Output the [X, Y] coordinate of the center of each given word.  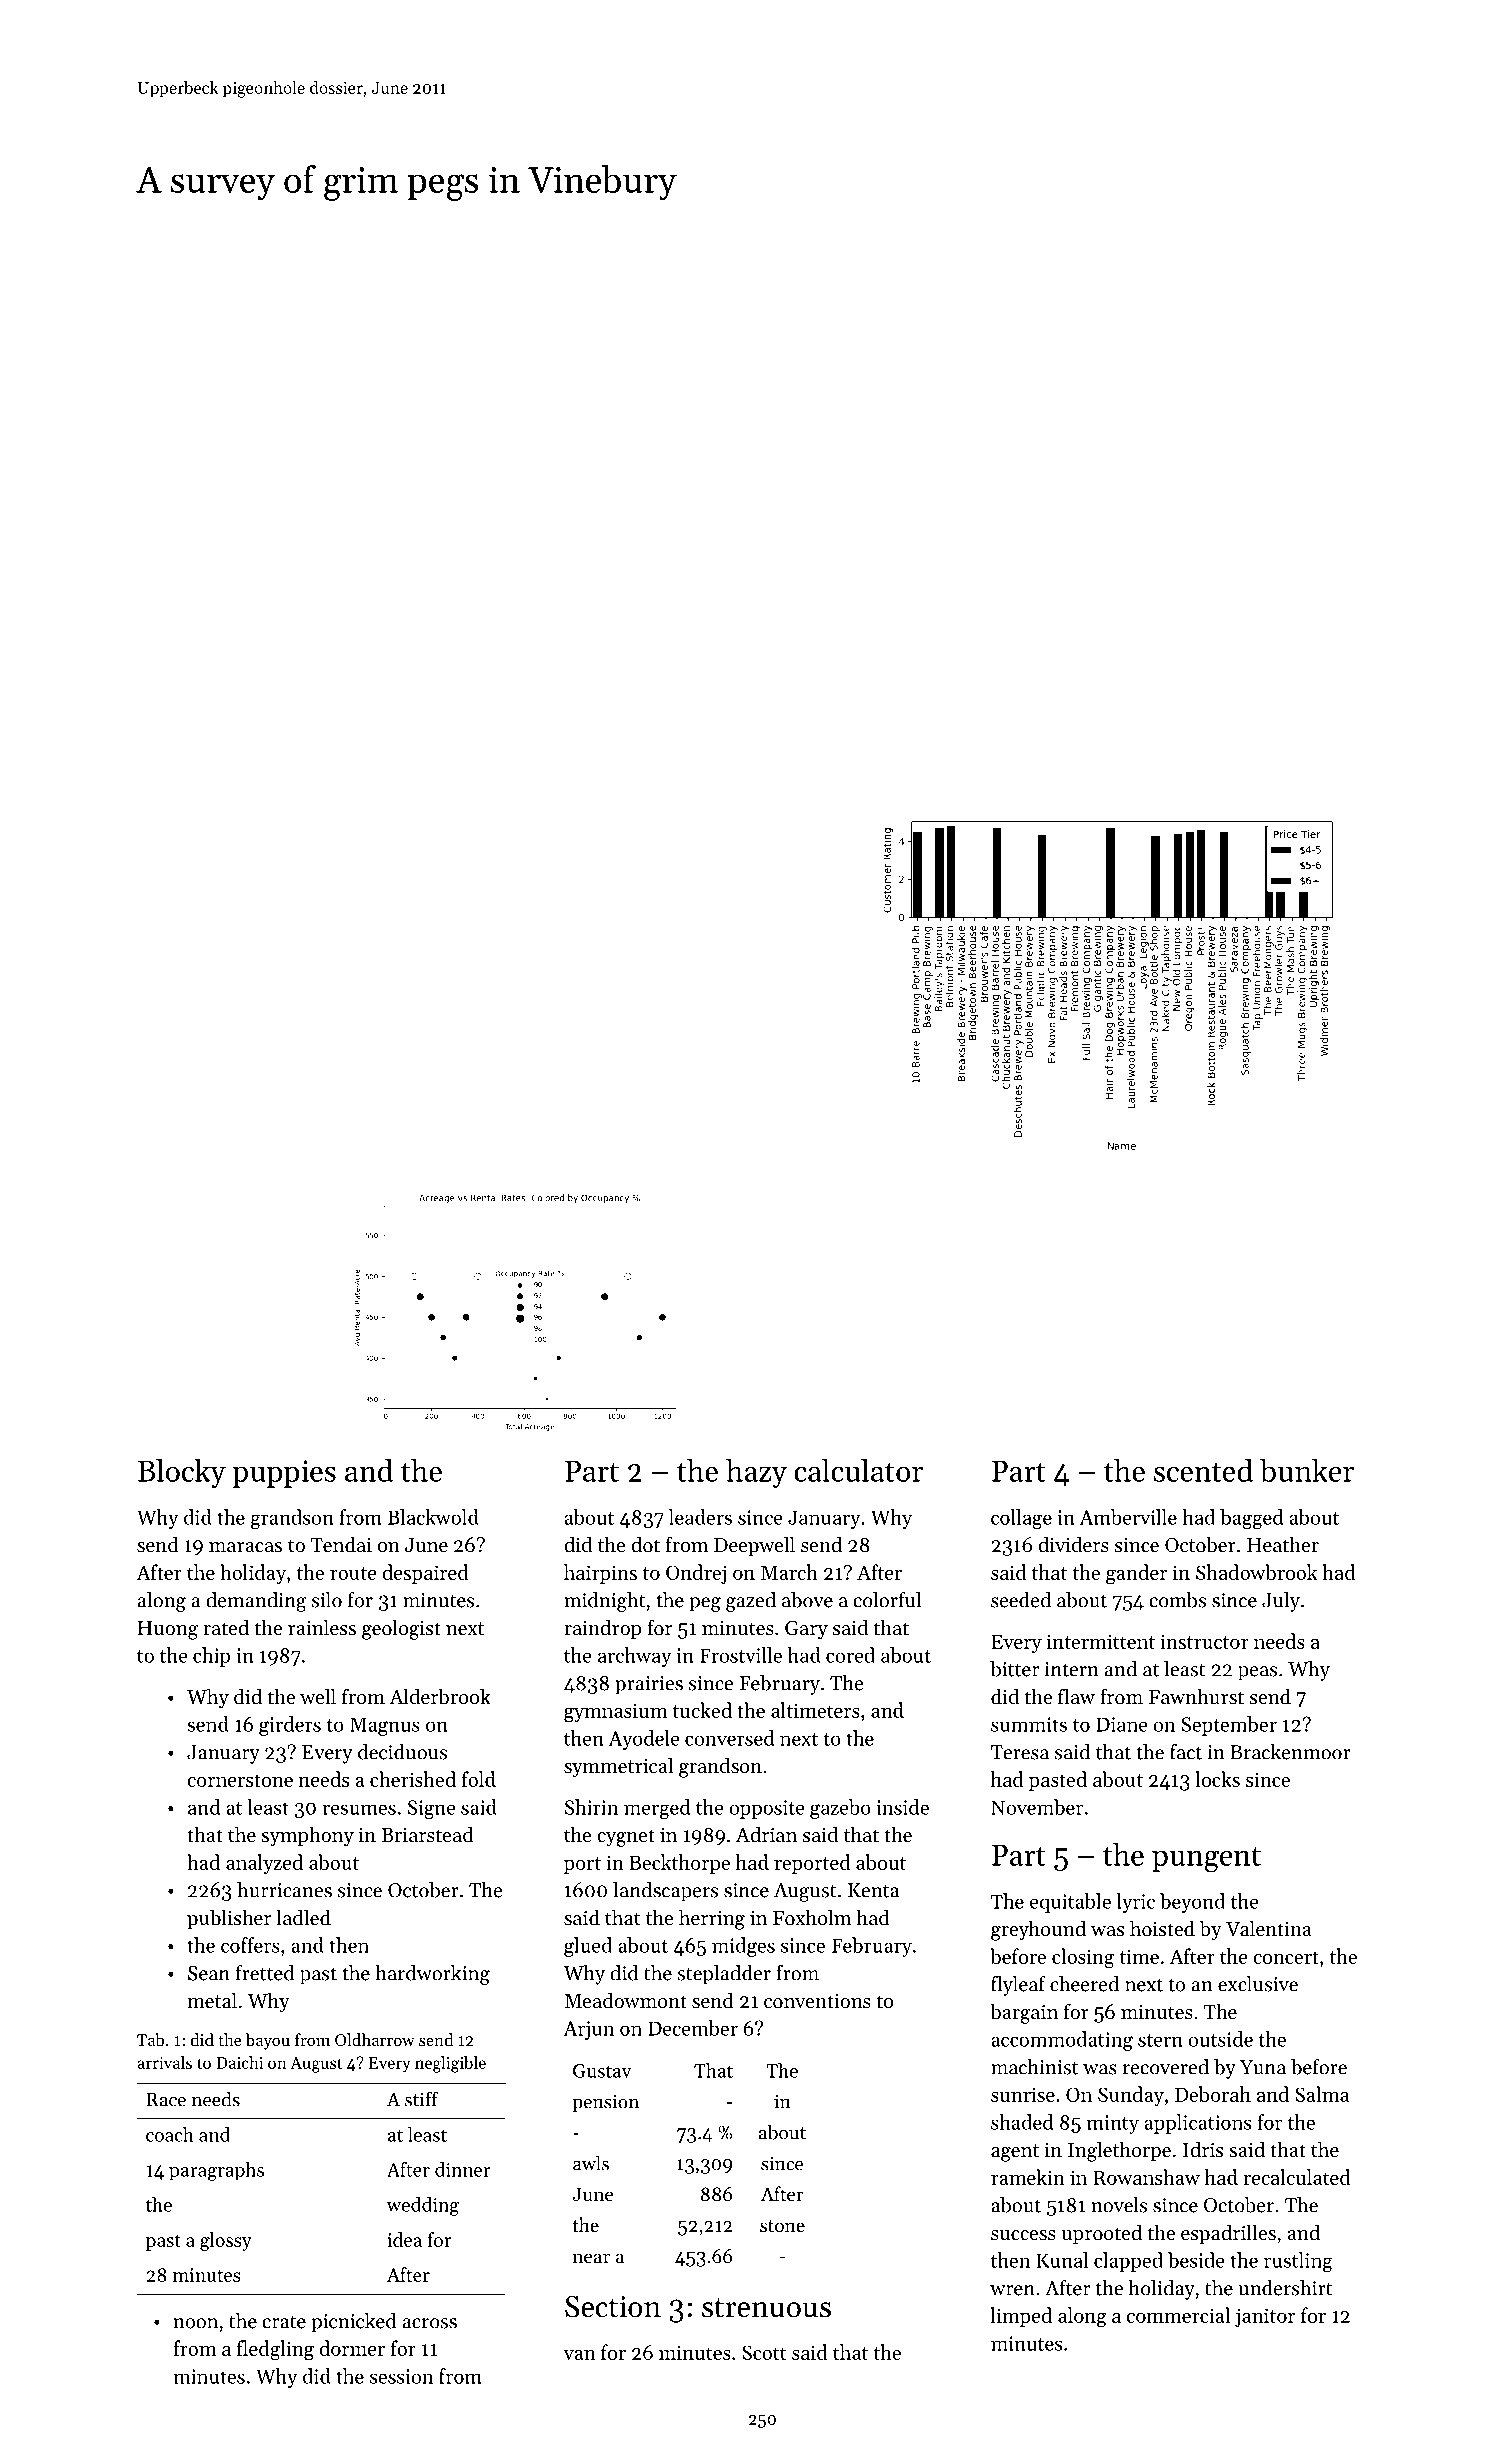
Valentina [1269, 1928]
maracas [245, 1547]
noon [196, 2323]
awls [591, 2163]
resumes [359, 1809]
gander [1136, 1574]
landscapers [665, 1892]
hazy [756, 1473]
